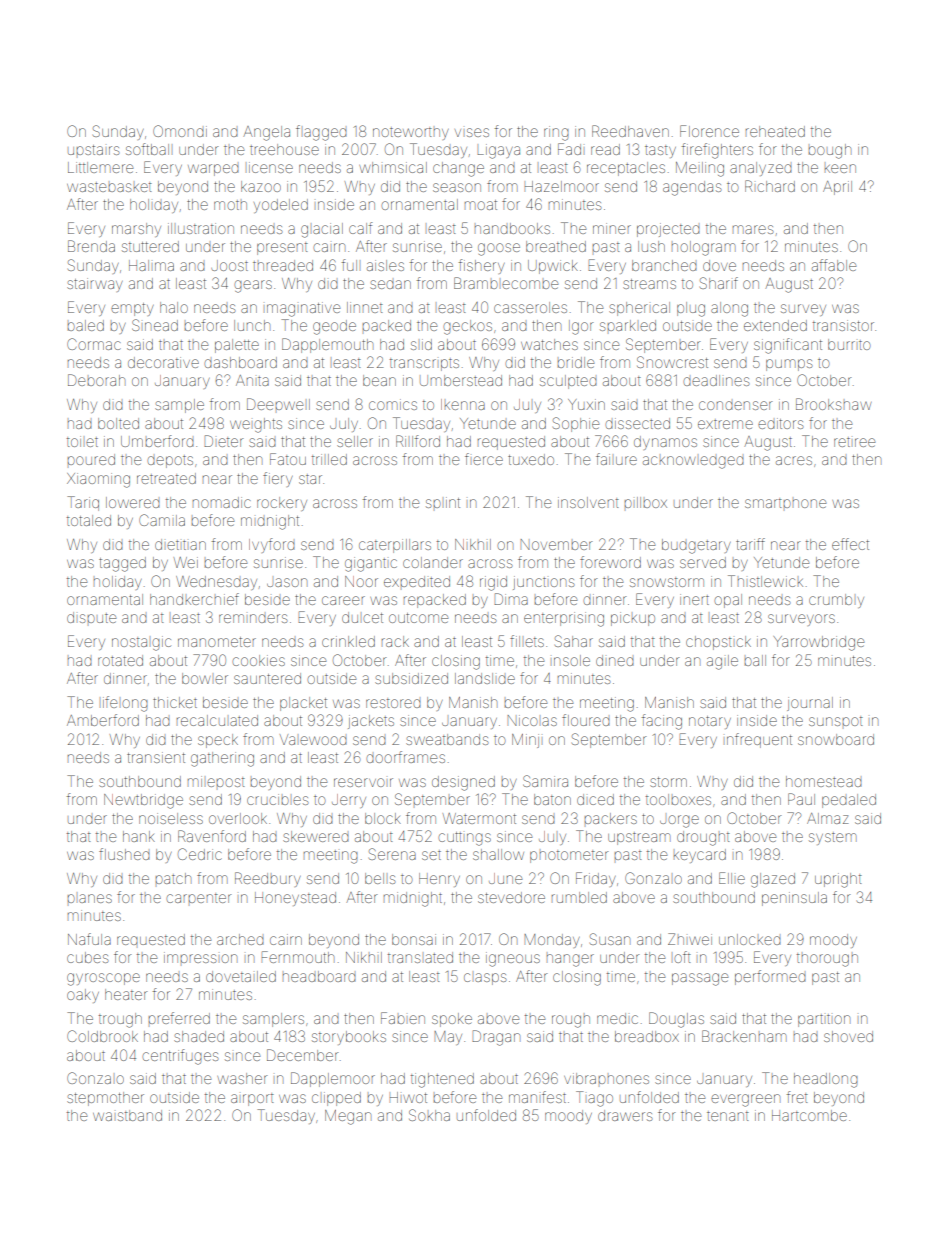 This screenshot has height=1233, width=952. What do you see at coordinates (371, 564) in the screenshot?
I see `gigantic` at bounding box center [371, 564].
